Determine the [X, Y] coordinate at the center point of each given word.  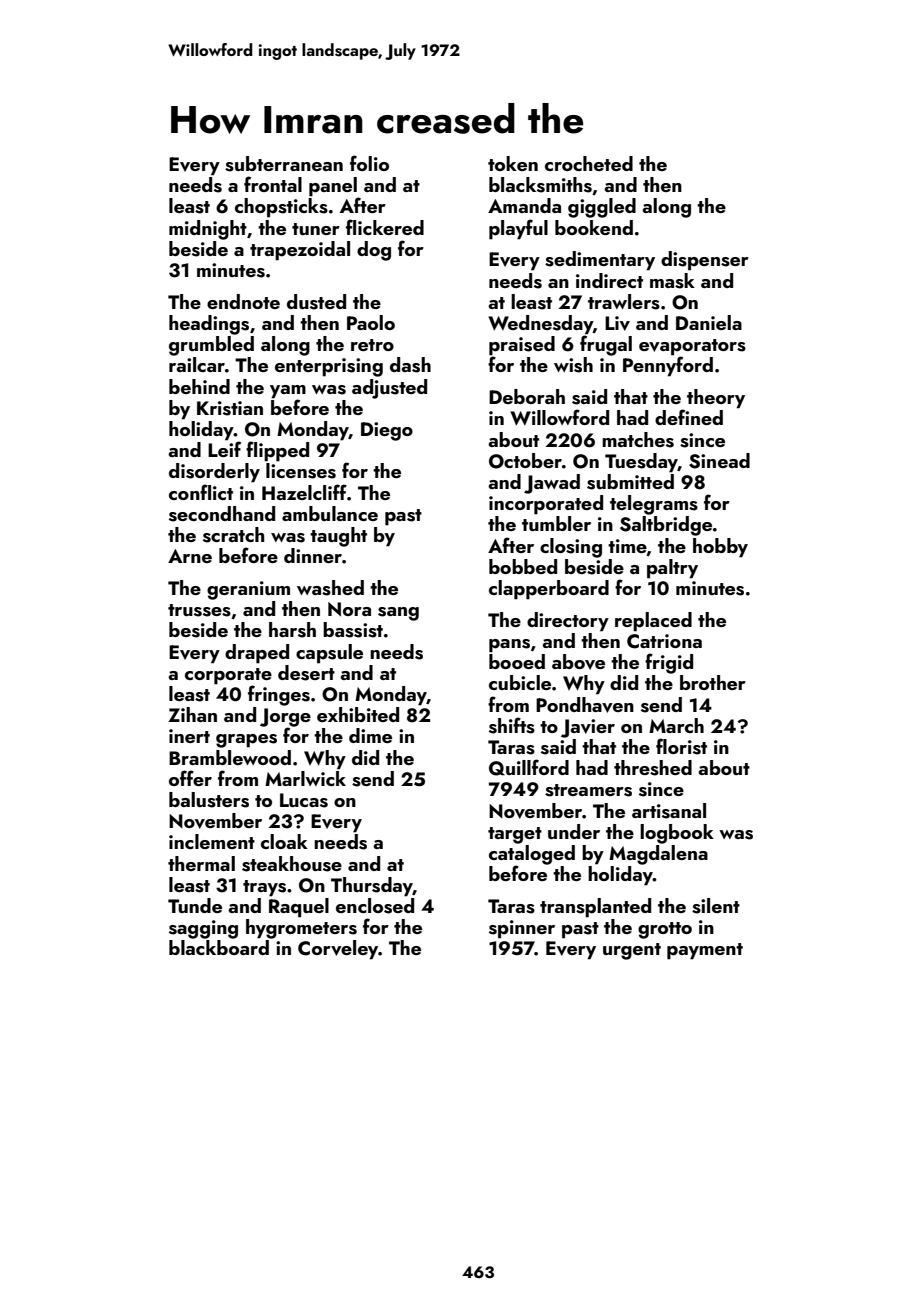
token [513, 163]
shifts [512, 725]
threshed [653, 768]
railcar [197, 364]
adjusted [389, 389]
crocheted [589, 163]
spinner [522, 929]
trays [264, 888]
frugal [606, 345]
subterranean [284, 164]
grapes [246, 741]
